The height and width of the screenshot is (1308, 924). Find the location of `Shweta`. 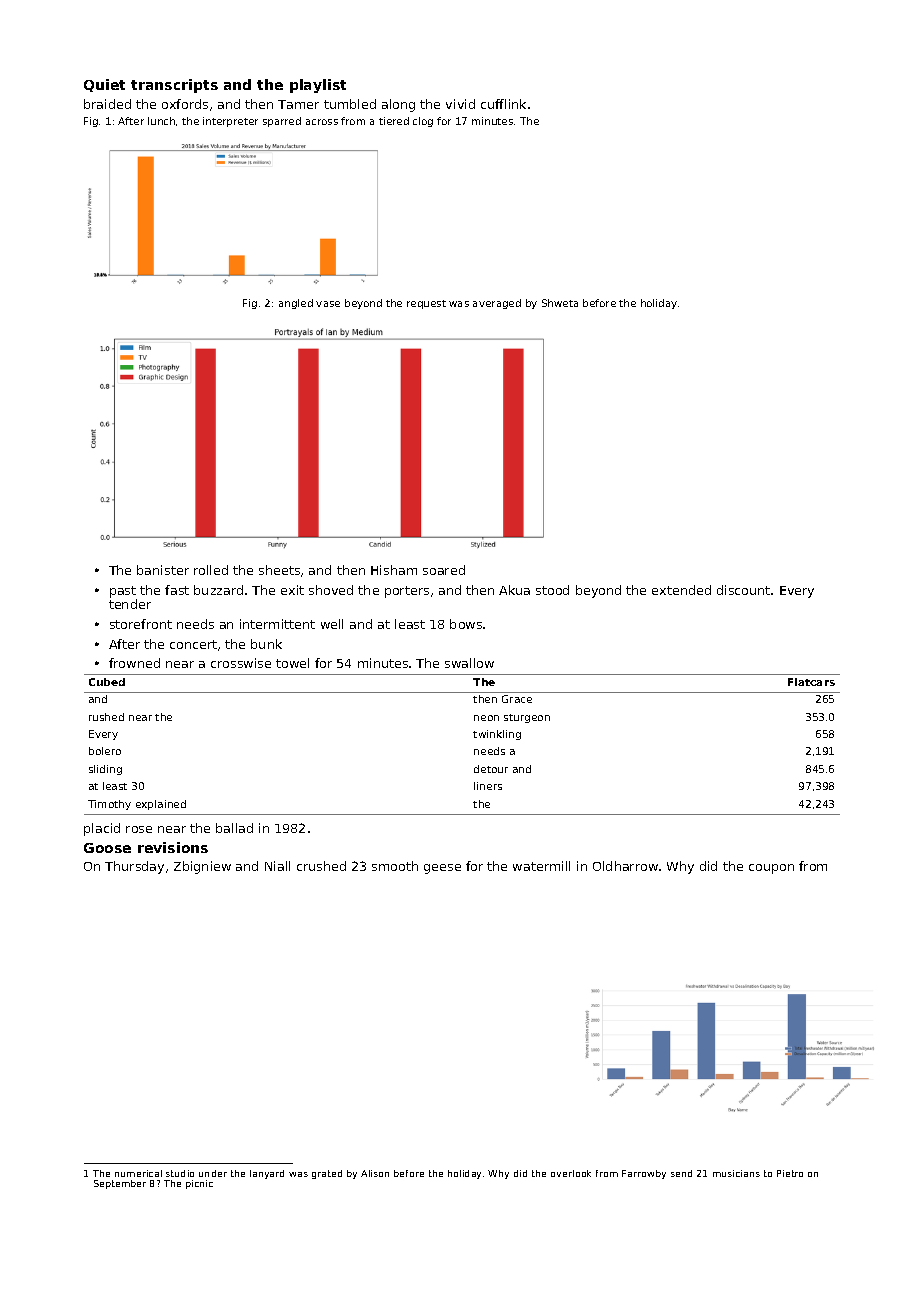

Shweta is located at coordinates (560, 303).
